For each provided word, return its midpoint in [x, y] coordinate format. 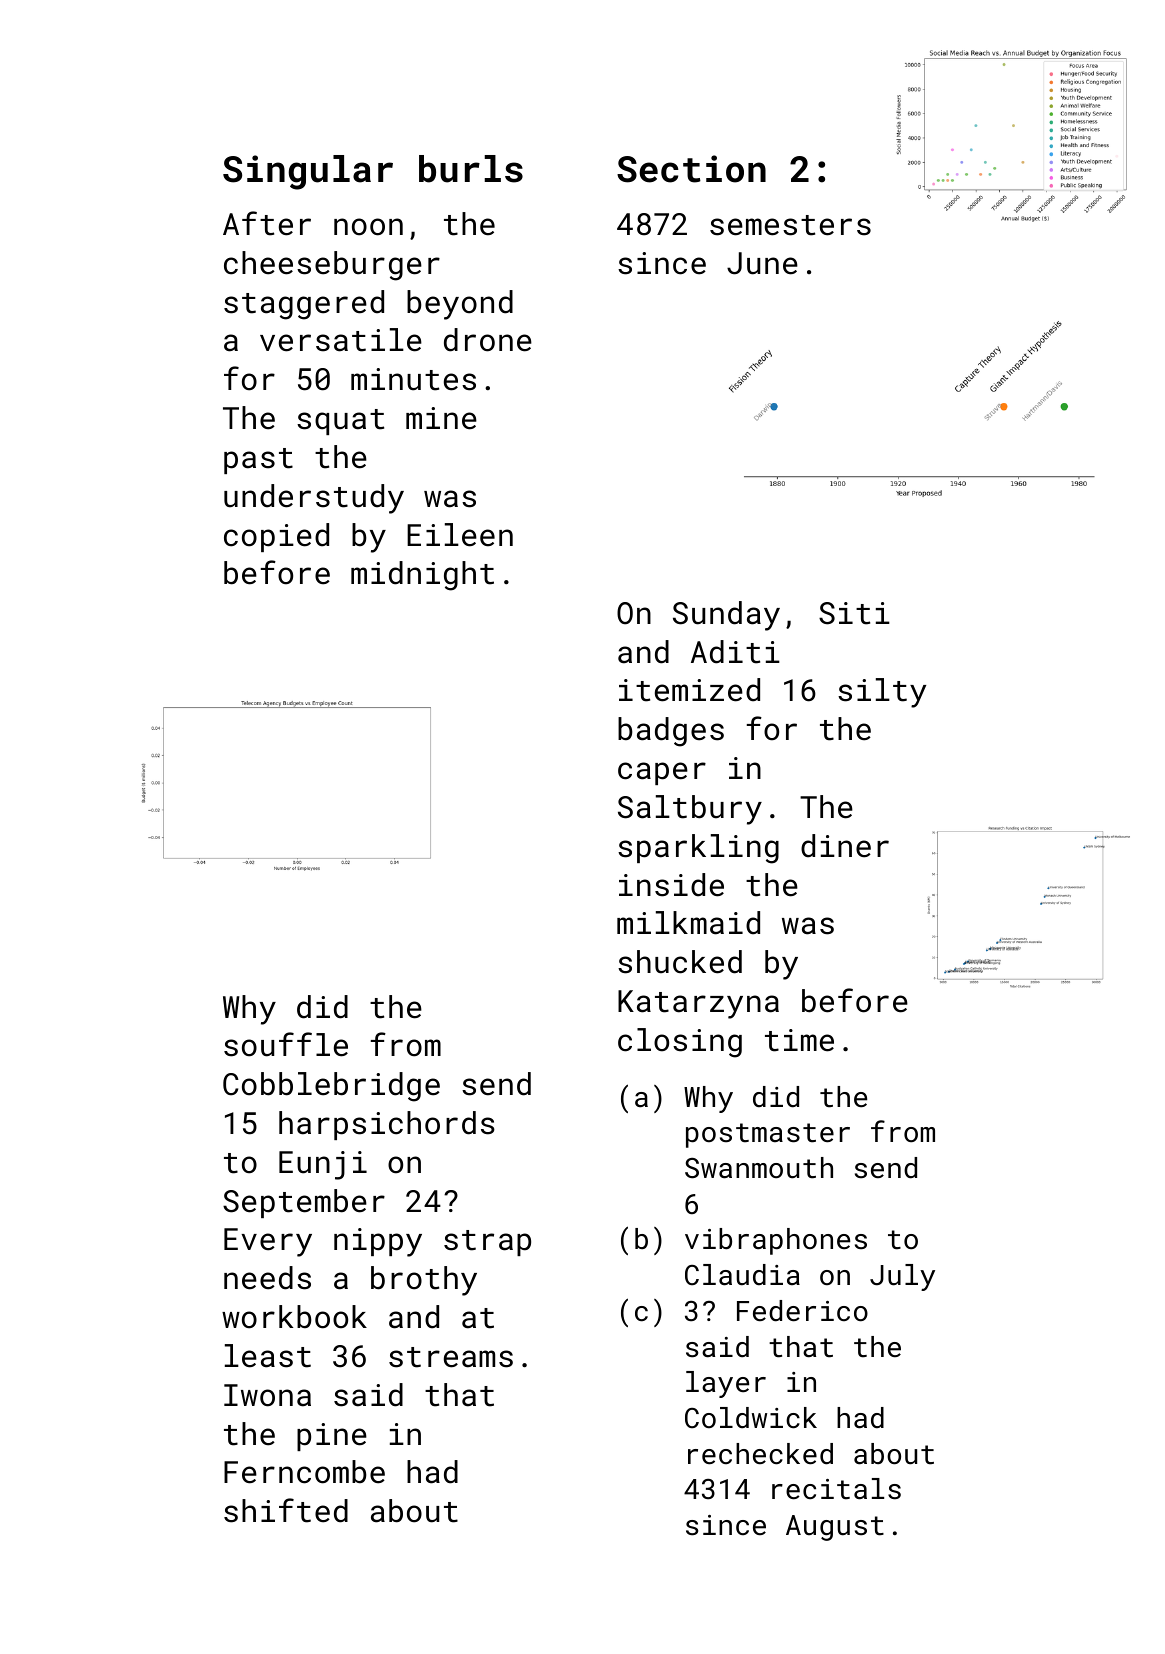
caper [662, 773]
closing [680, 1043]
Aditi [735, 652]
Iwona [267, 1395]
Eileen [460, 535]
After [267, 223]
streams [451, 1357]
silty [882, 693]
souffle [286, 1044]
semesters [790, 225]
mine [441, 418]
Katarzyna [698, 1004]
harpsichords [387, 1125]
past [258, 461]
